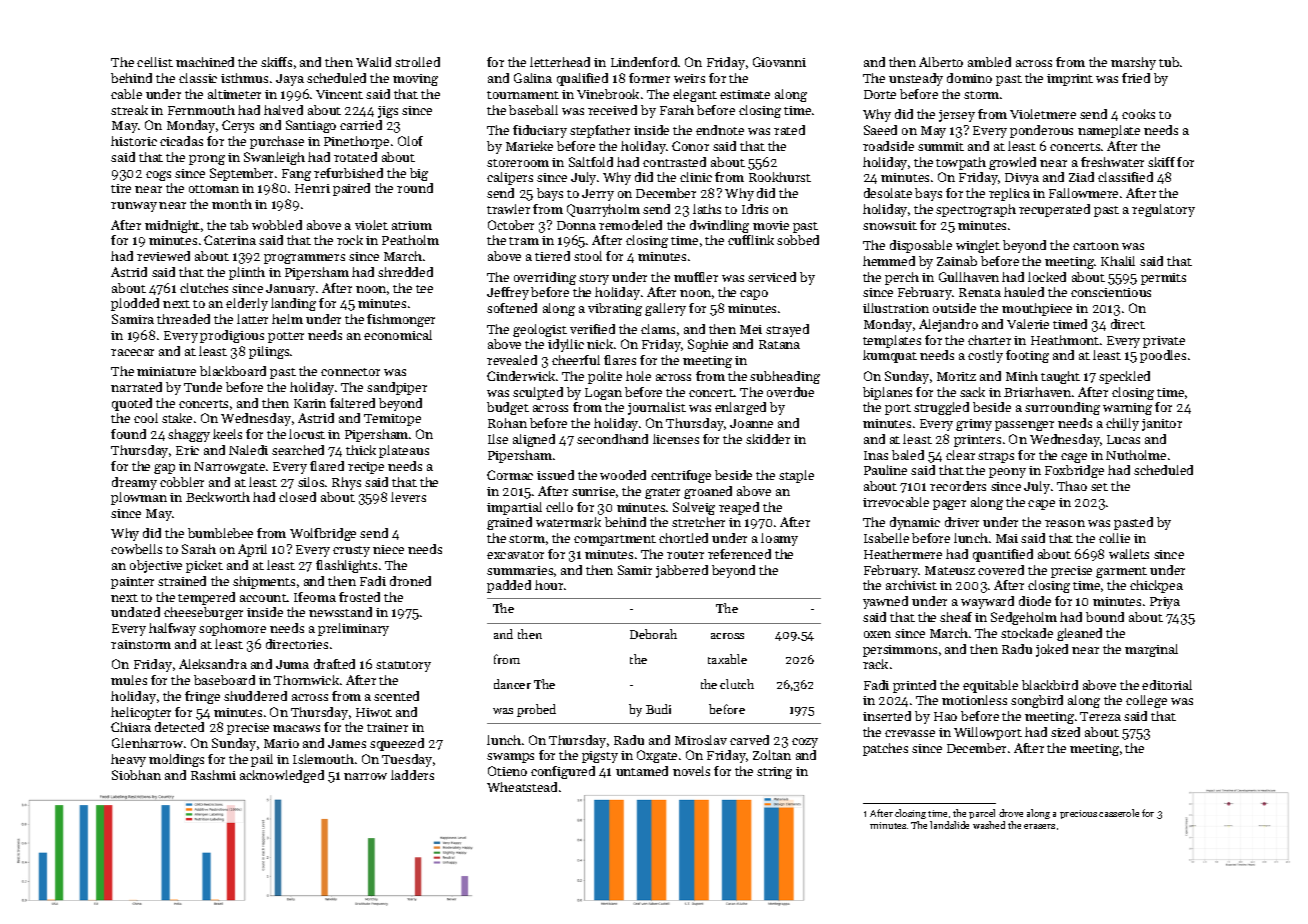 The height and width of the screenshot is (924, 1308). I want to click on gap, so click(164, 469).
